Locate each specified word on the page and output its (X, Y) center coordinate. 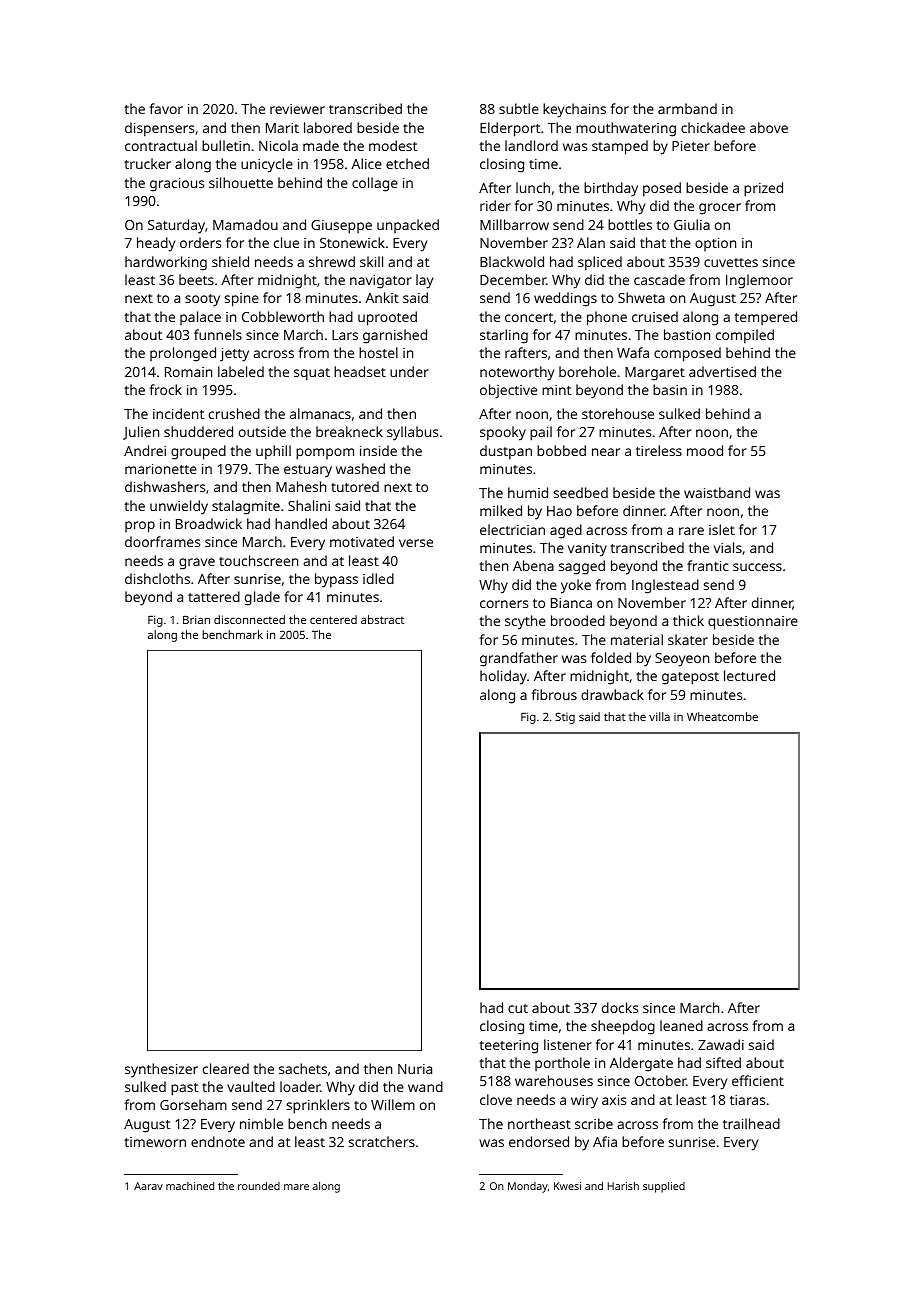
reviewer (297, 109)
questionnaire (753, 623)
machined (190, 1186)
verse (416, 543)
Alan (591, 242)
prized (763, 189)
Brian (196, 619)
